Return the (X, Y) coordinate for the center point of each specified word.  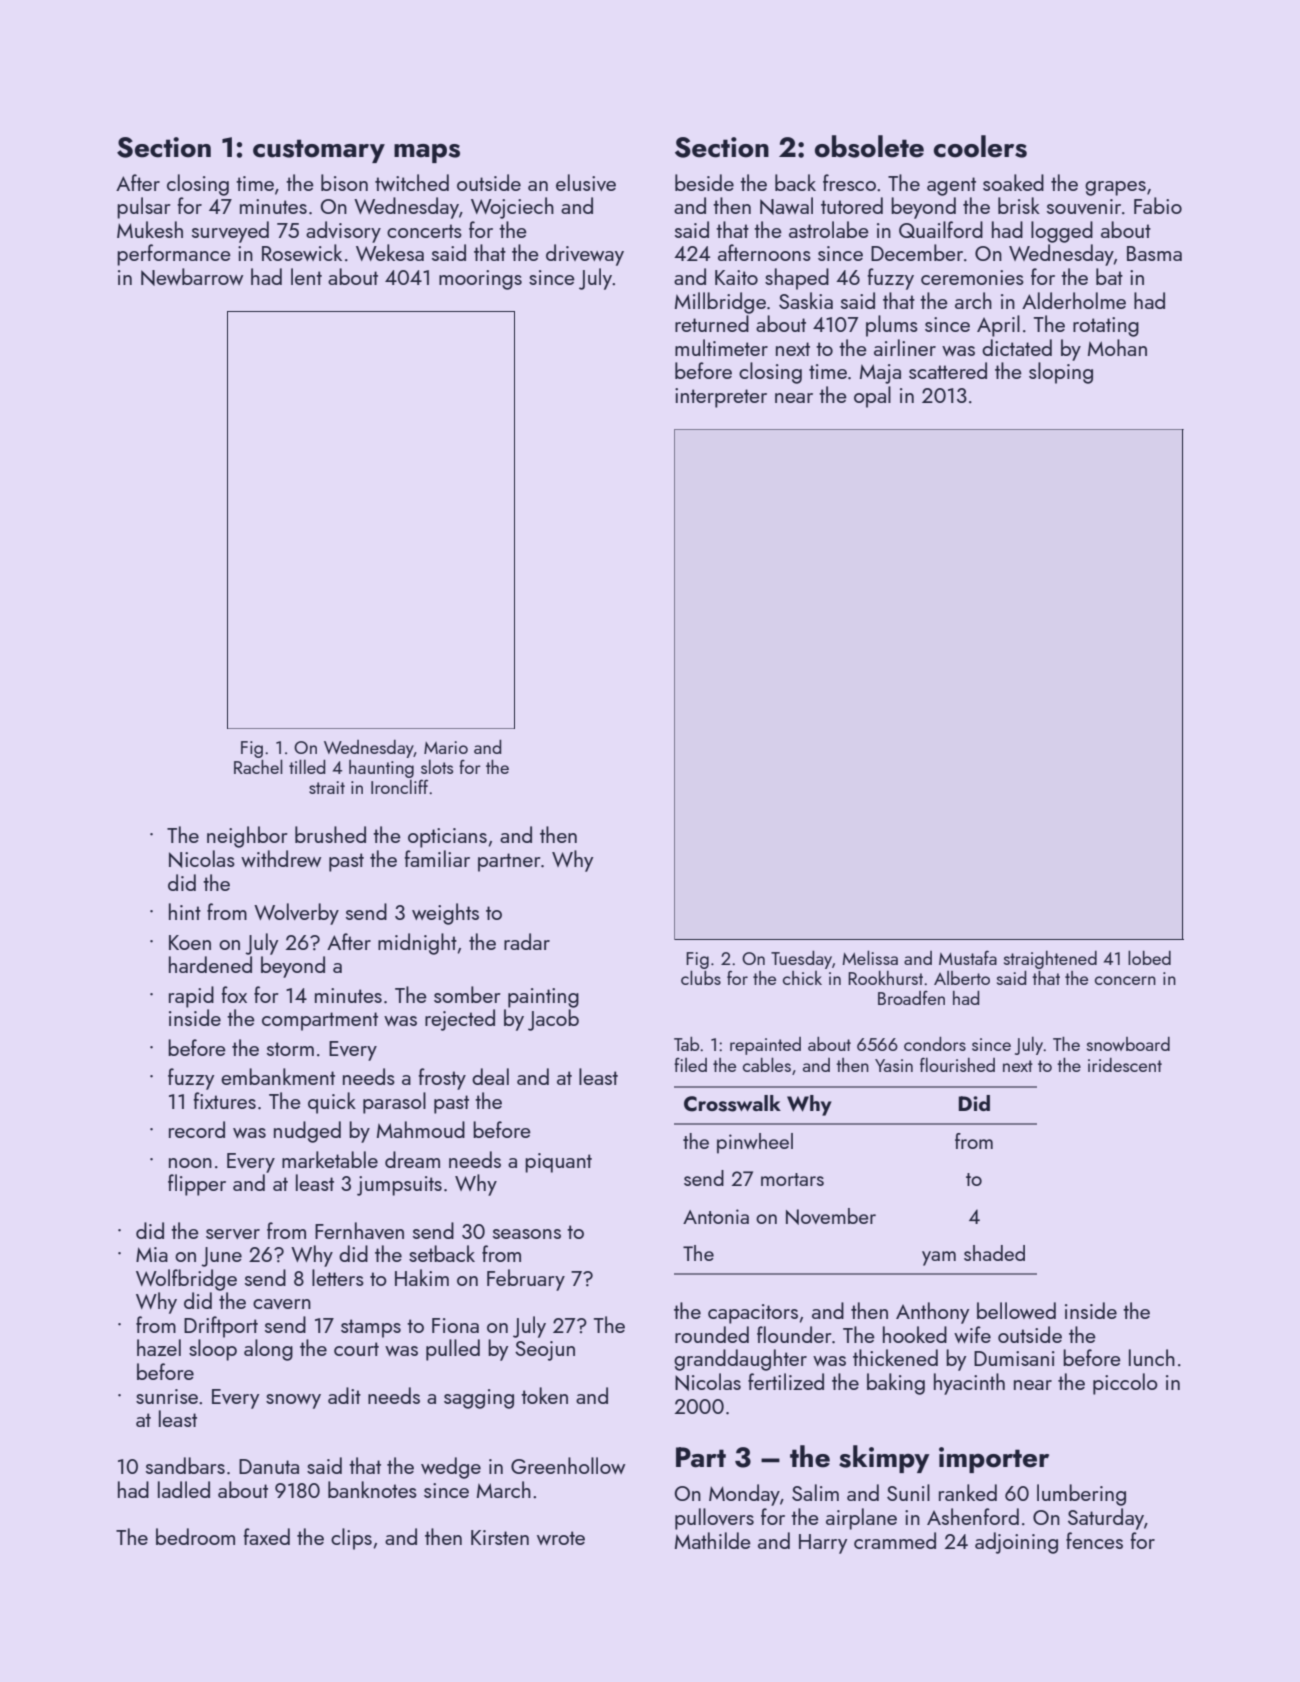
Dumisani (1014, 1358)
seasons (527, 1234)
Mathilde (713, 1540)
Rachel (258, 766)
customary (319, 151)
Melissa (870, 957)
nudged (307, 1132)
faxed (267, 1536)
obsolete (869, 146)
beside (704, 182)
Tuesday (801, 960)
